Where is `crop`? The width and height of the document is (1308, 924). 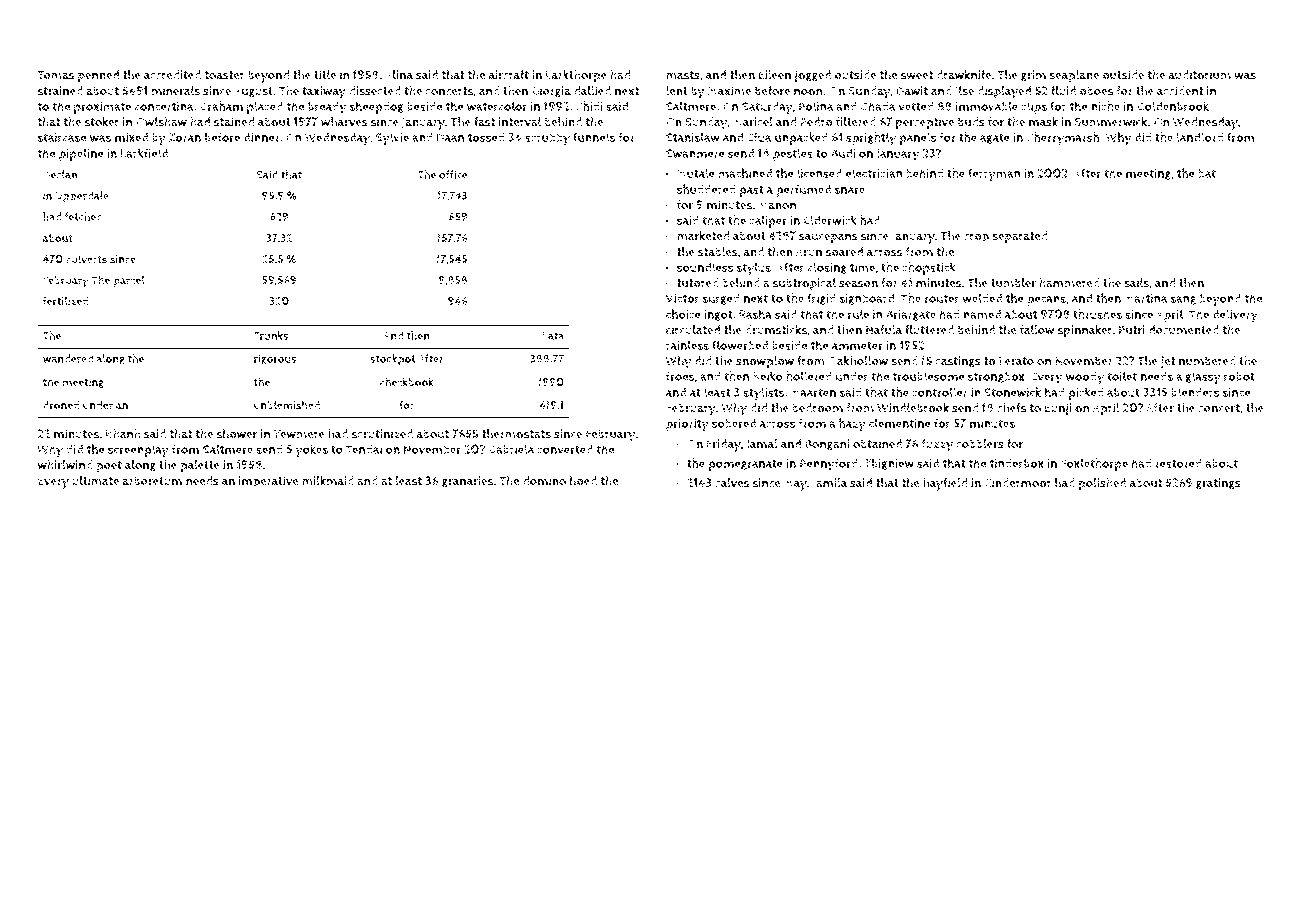 crop is located at coordinates (976, 239).
